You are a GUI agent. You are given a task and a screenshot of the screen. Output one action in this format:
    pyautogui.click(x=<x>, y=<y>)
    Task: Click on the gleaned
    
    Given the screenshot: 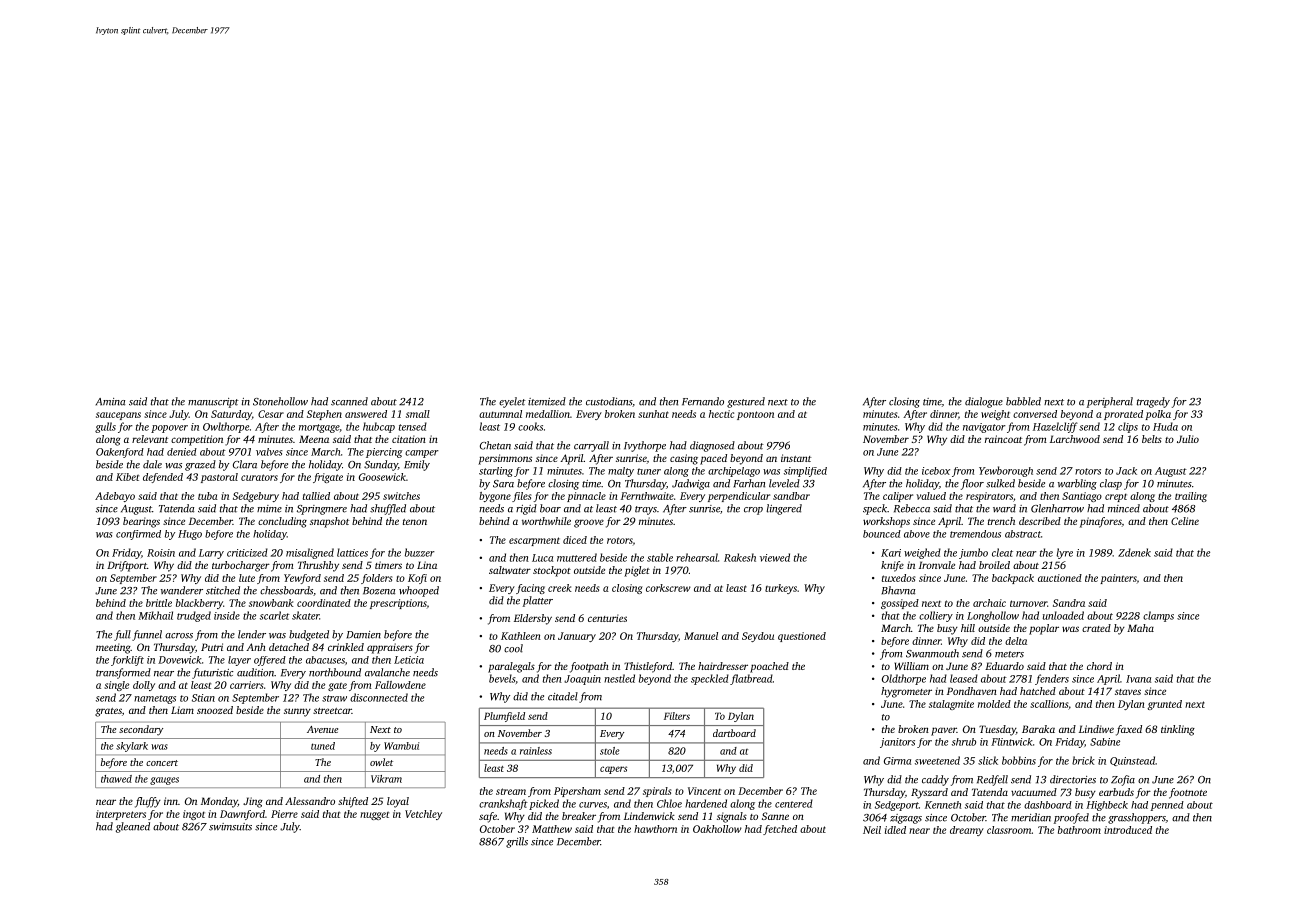 What is the action you would take?
    pyautogui.click(x=133, y=827)
